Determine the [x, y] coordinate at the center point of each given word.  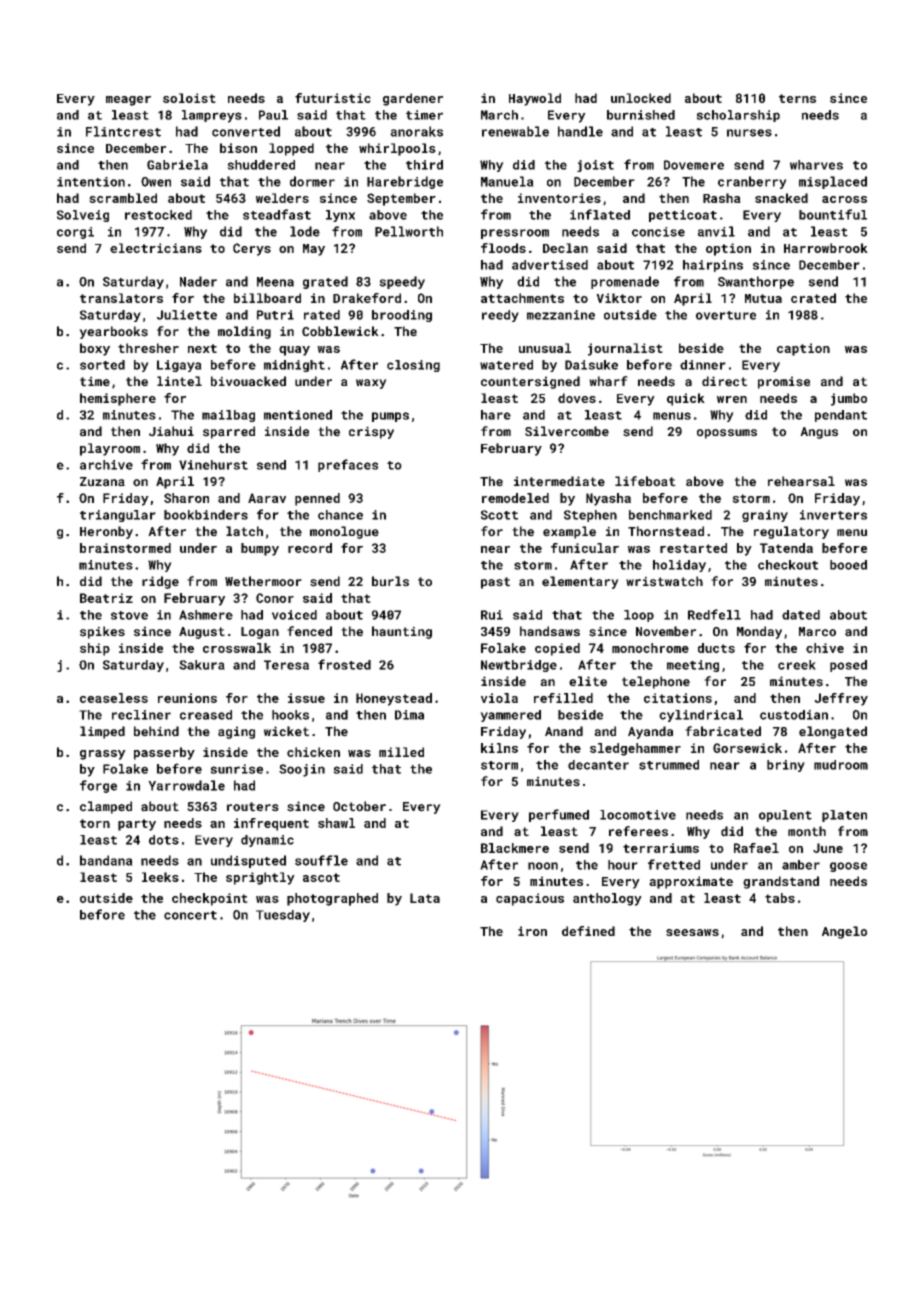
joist [595, 166]
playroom [110, 449]
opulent [785, 816]
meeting [693, 666]
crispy [371, 432]
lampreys [212, 116]
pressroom [515, 234]
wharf [608, 381]
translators [121, 298]
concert [190, 915]
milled [401, 752]
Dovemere [694, 165]
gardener [413, 99]
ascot [321, 877]
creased [206, 715]
